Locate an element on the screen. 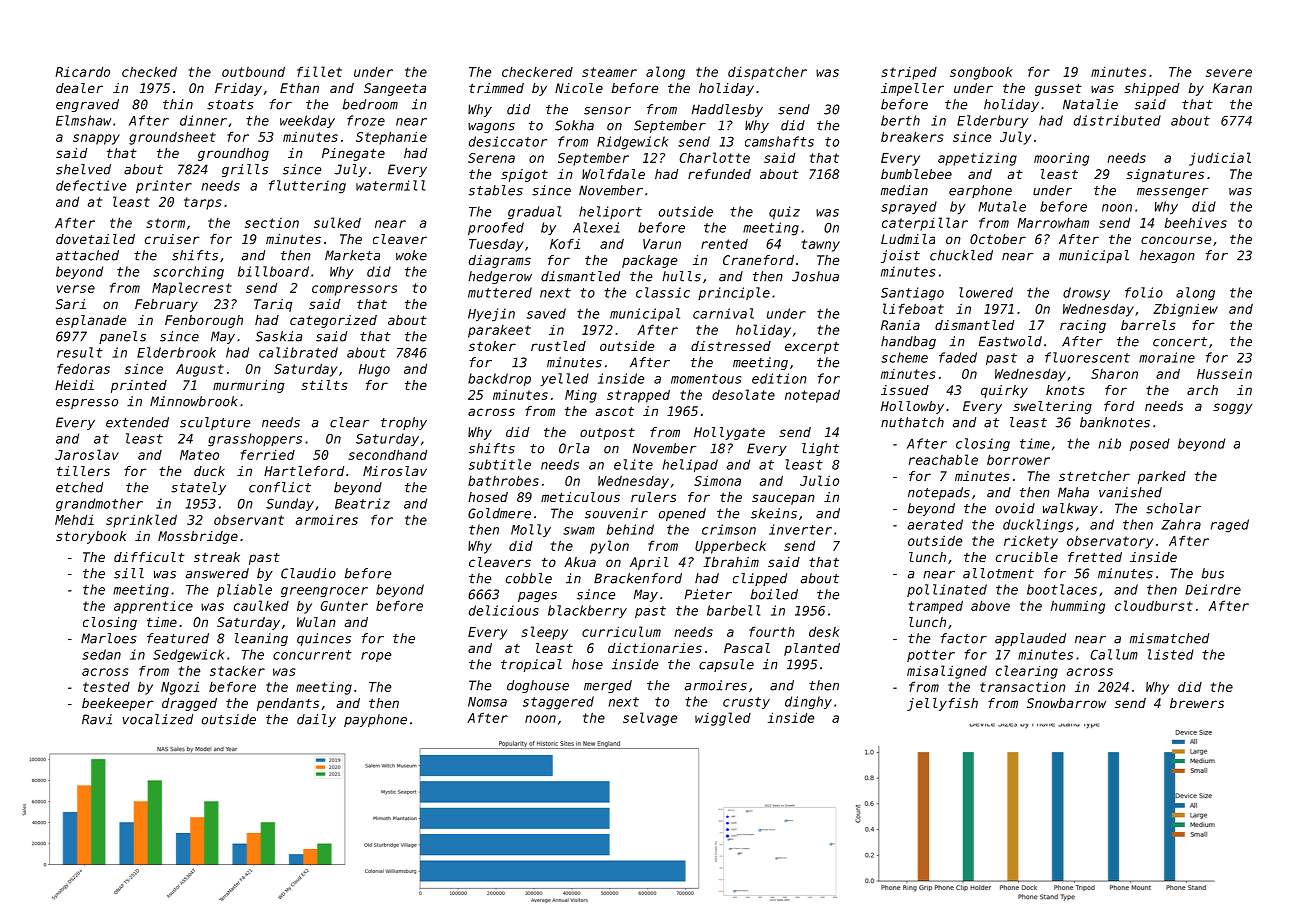  striped is located at coordinates (909, 73).
